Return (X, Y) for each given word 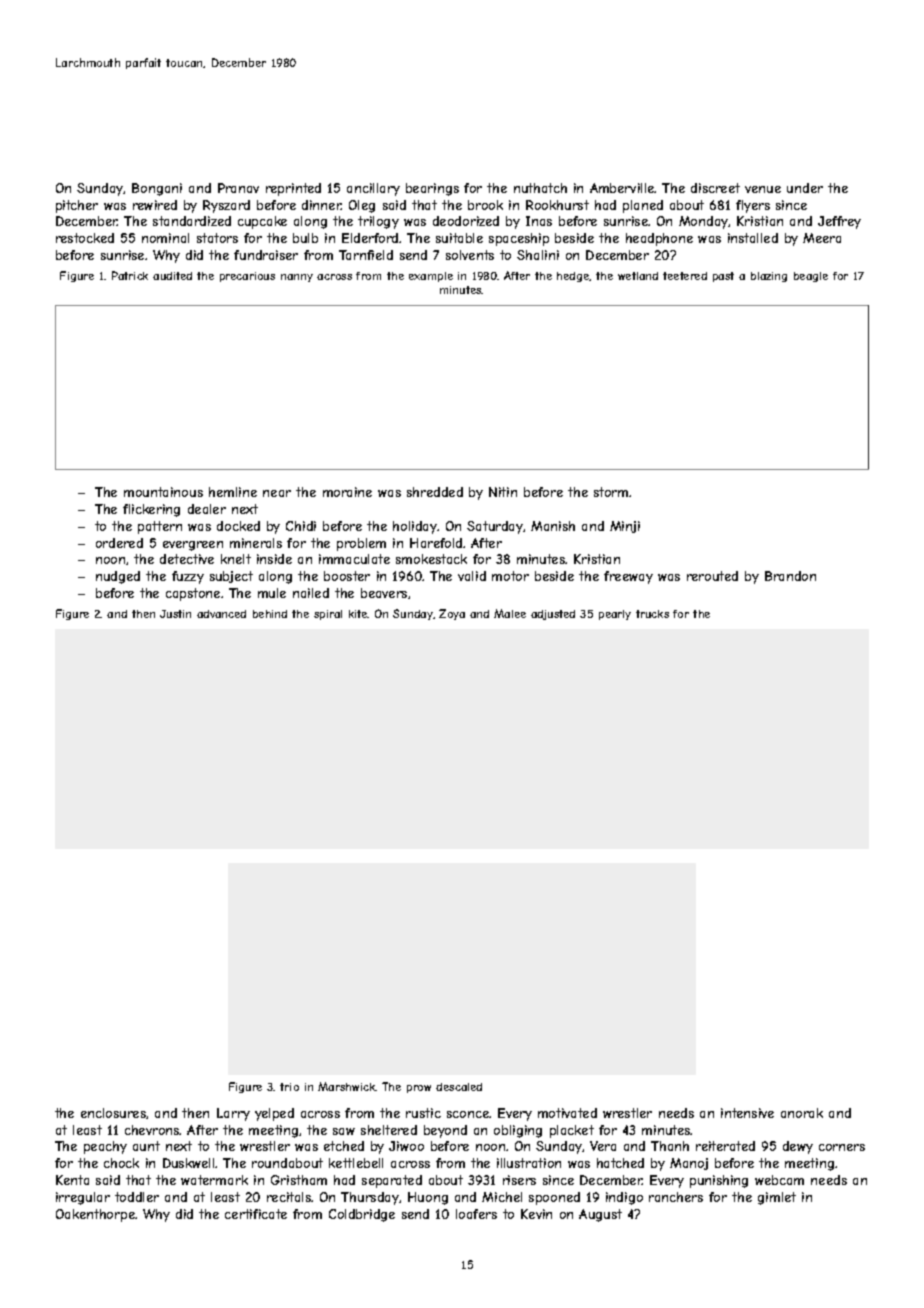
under (805, 188)
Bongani (157, 189)
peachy (105, 1147)
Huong (428, 1198)
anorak (802, 1113)
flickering (151, 510)
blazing (769, 277)
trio (289, 1087)
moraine (347, 492)
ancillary (373, 189)
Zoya (452, 614)
